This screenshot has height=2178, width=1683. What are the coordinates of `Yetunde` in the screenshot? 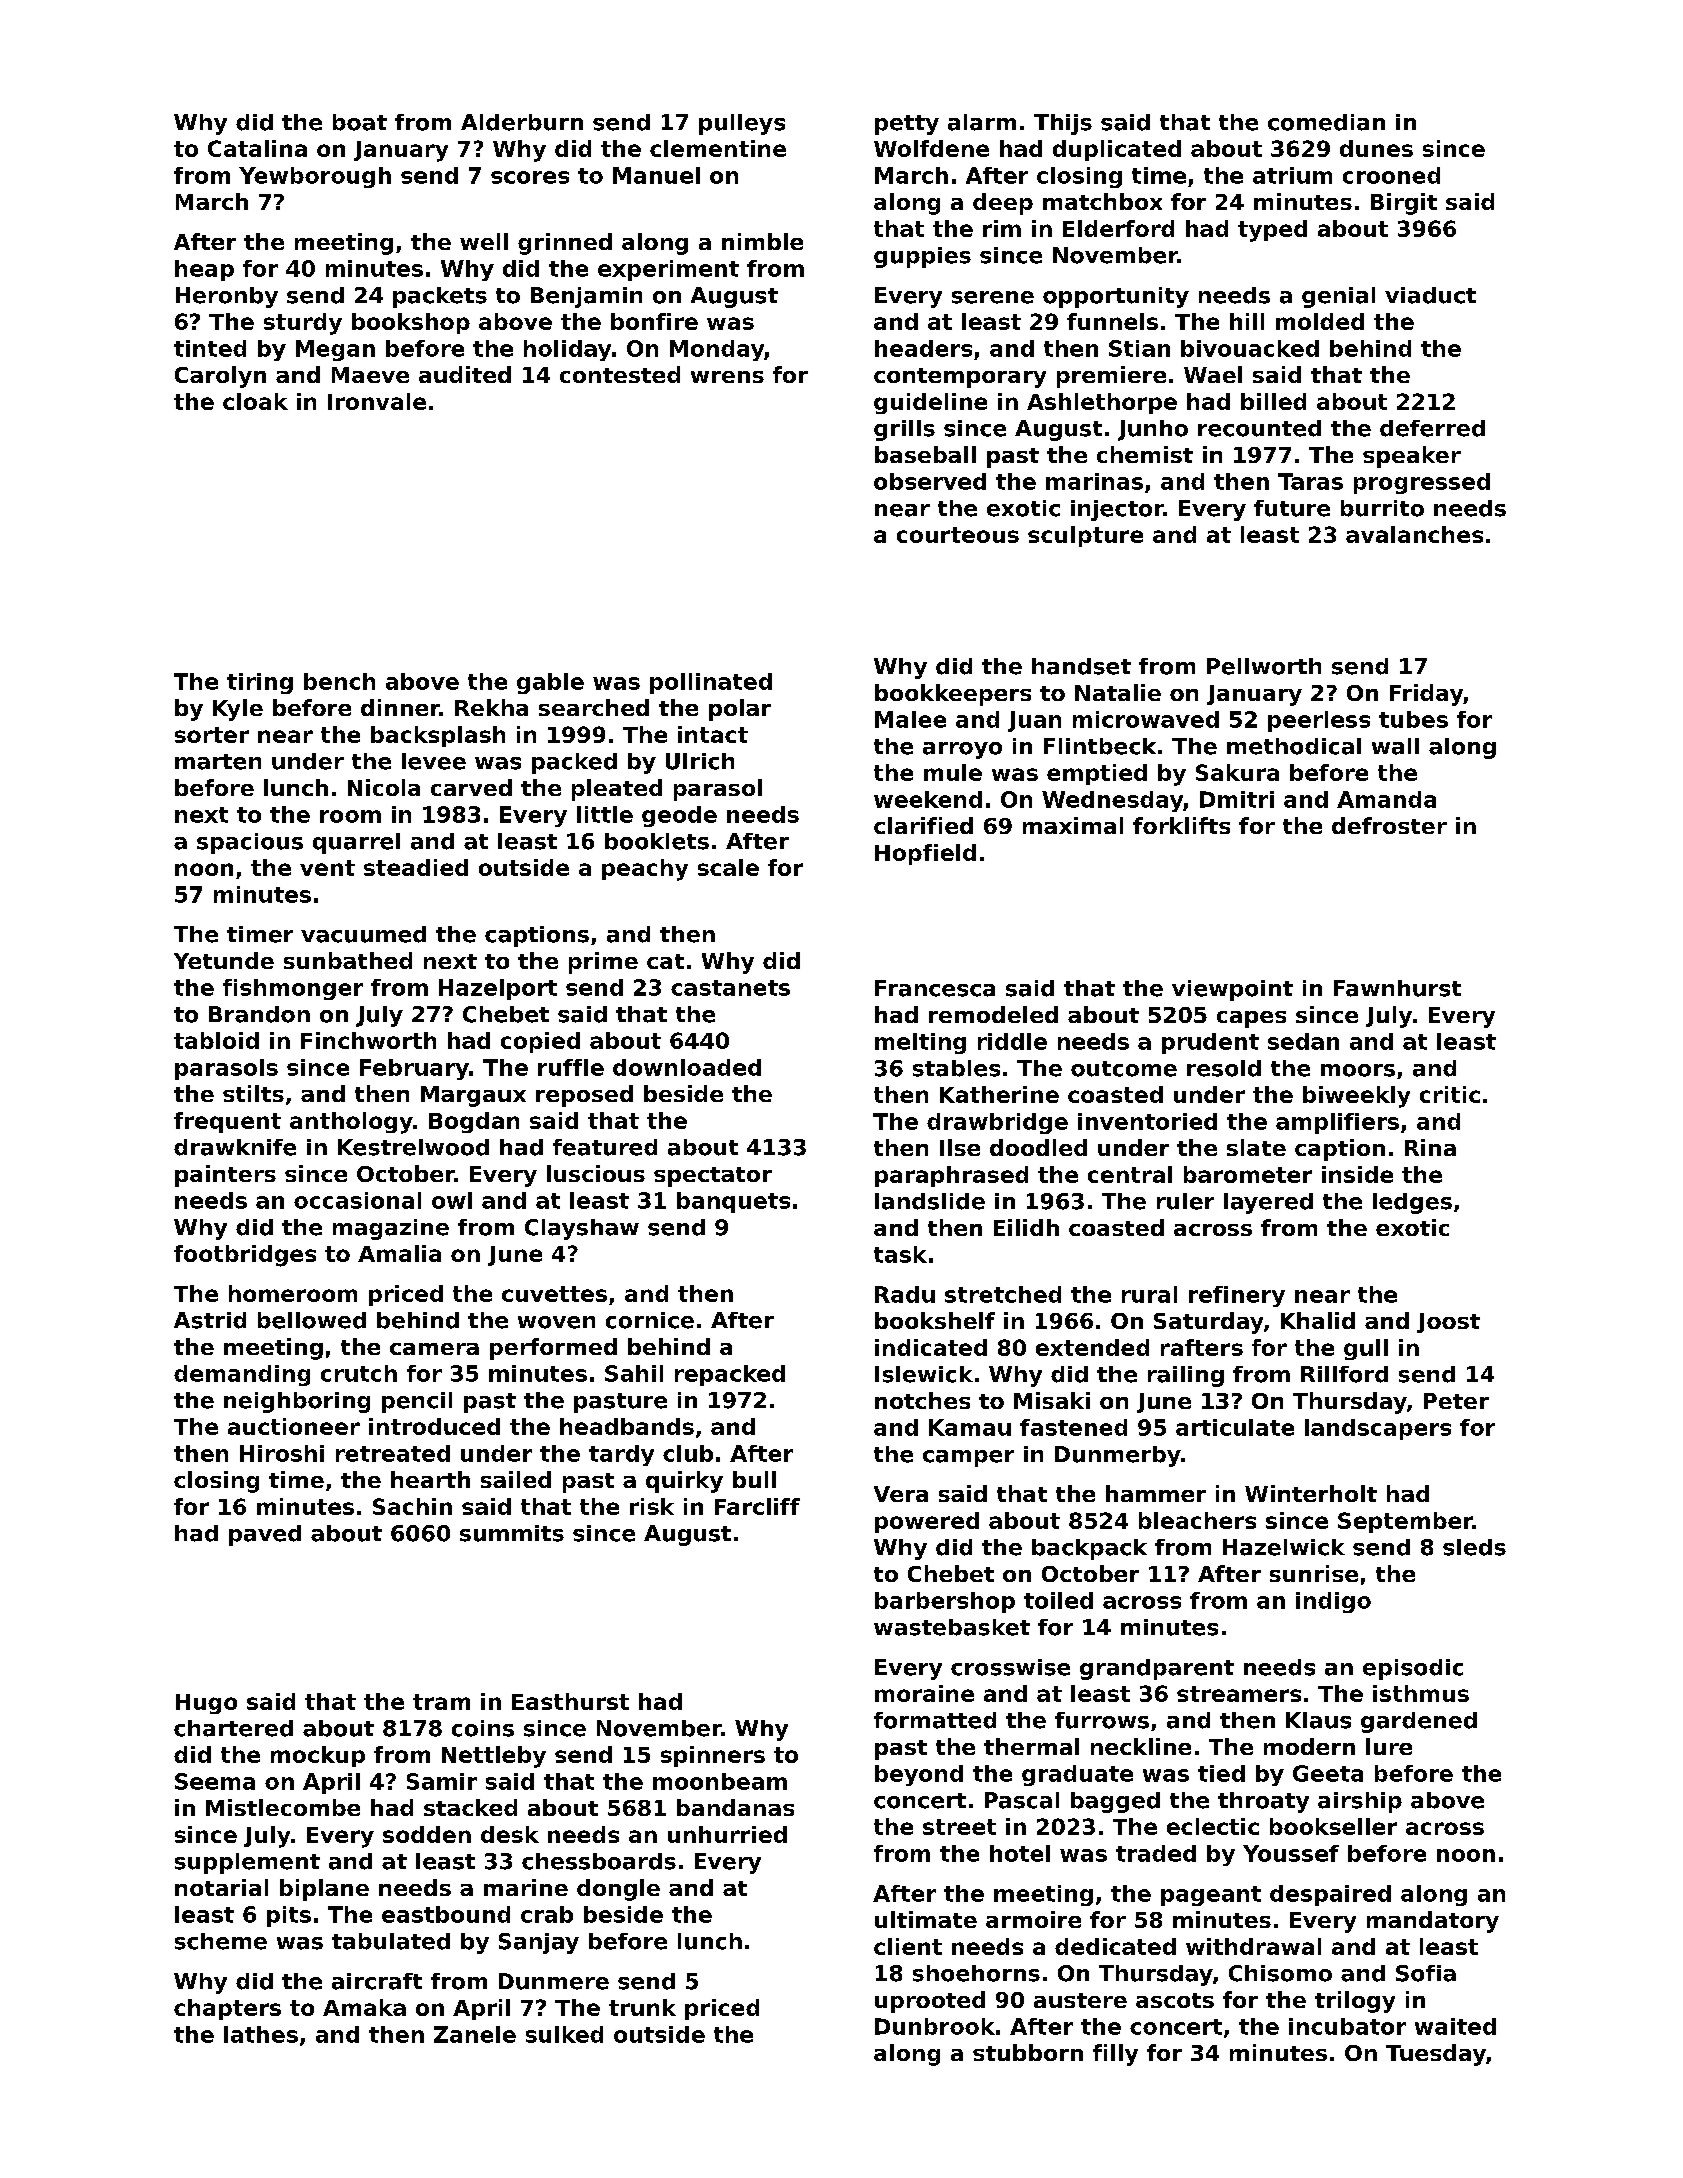 It's located at (224, 960).
